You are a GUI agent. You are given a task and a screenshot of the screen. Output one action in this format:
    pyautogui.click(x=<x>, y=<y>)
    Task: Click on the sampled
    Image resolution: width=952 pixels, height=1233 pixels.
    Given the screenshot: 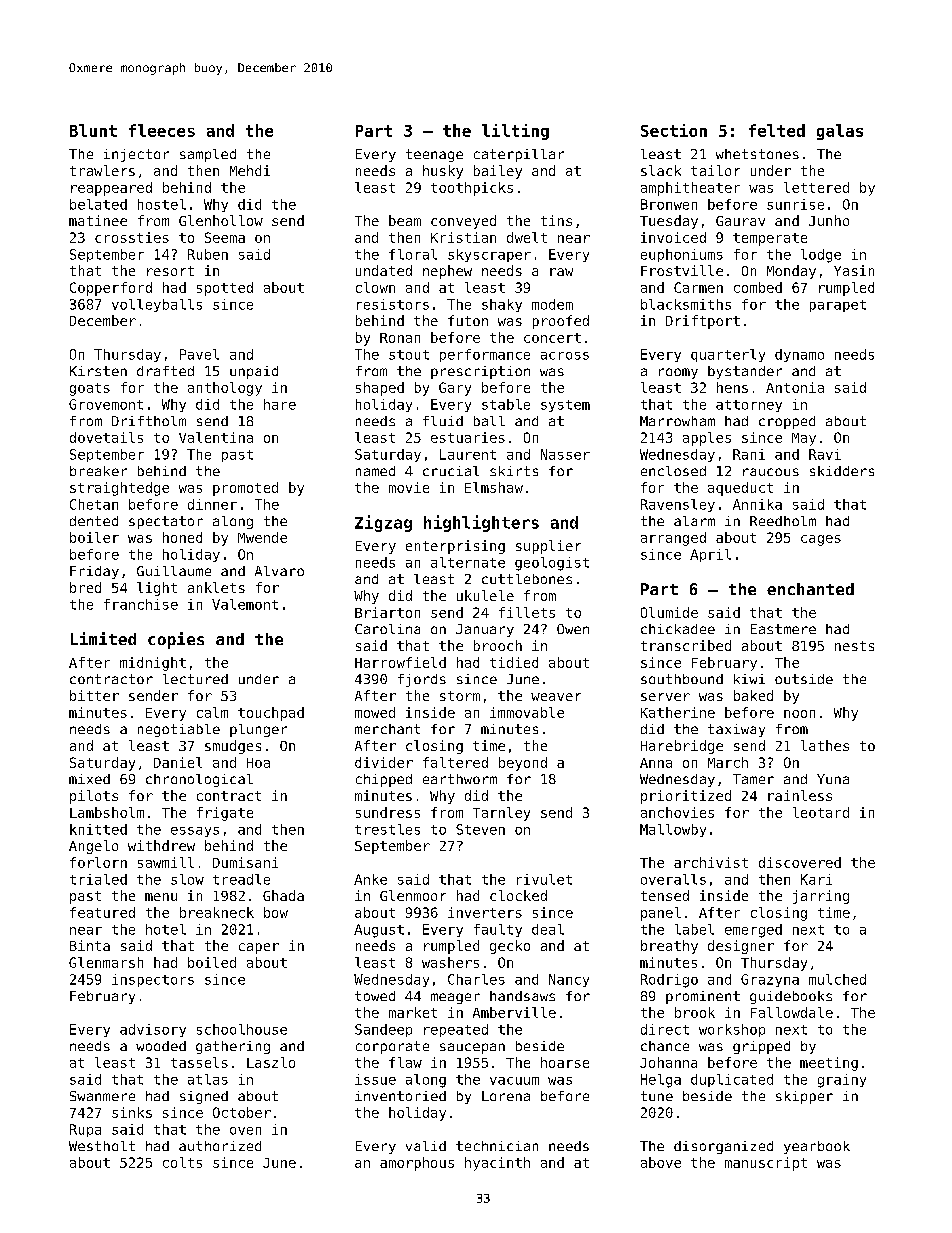 What is the action you would take?
    pyautogui.click(x=208, y=155)
